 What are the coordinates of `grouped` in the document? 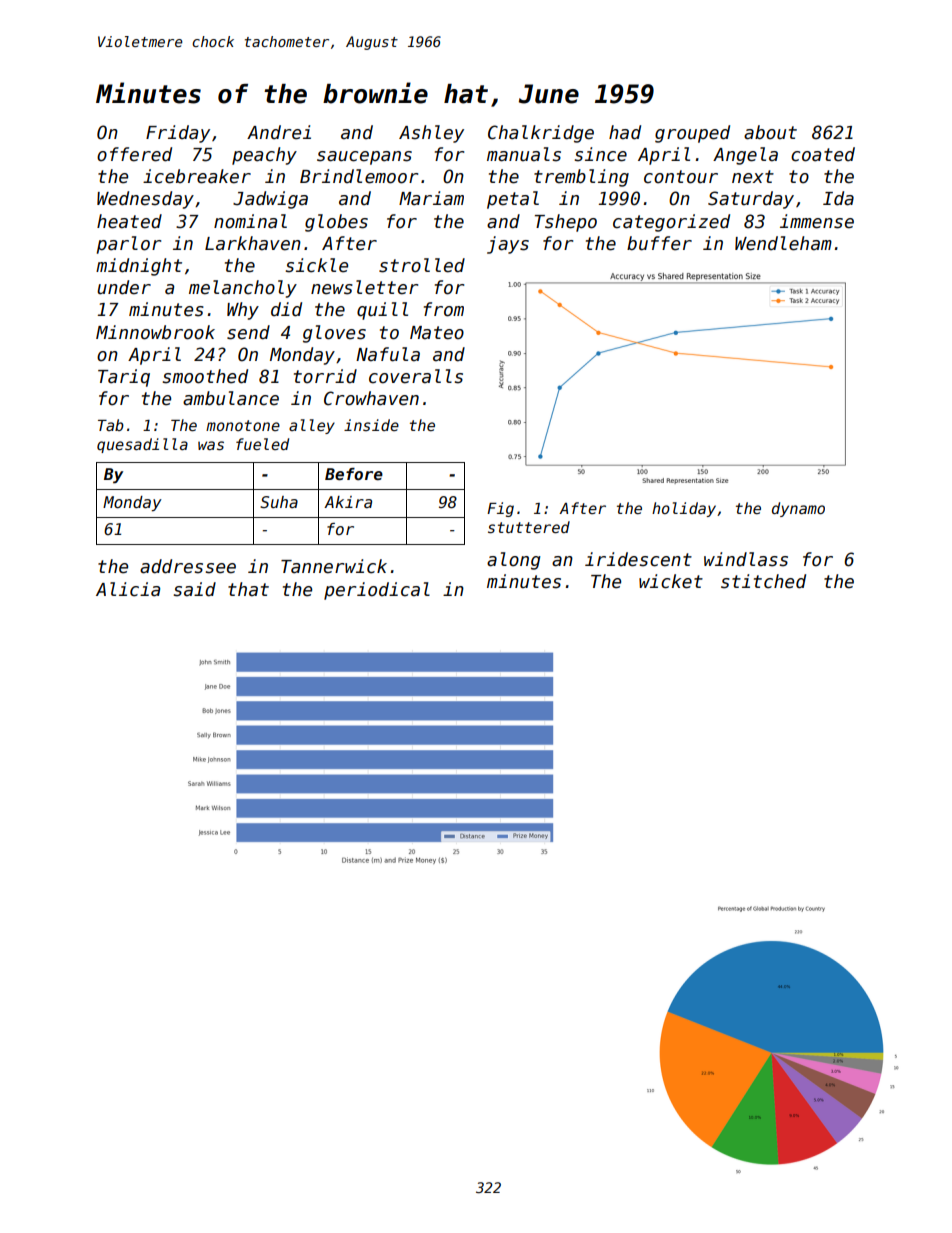 It's located at (692, 134).
